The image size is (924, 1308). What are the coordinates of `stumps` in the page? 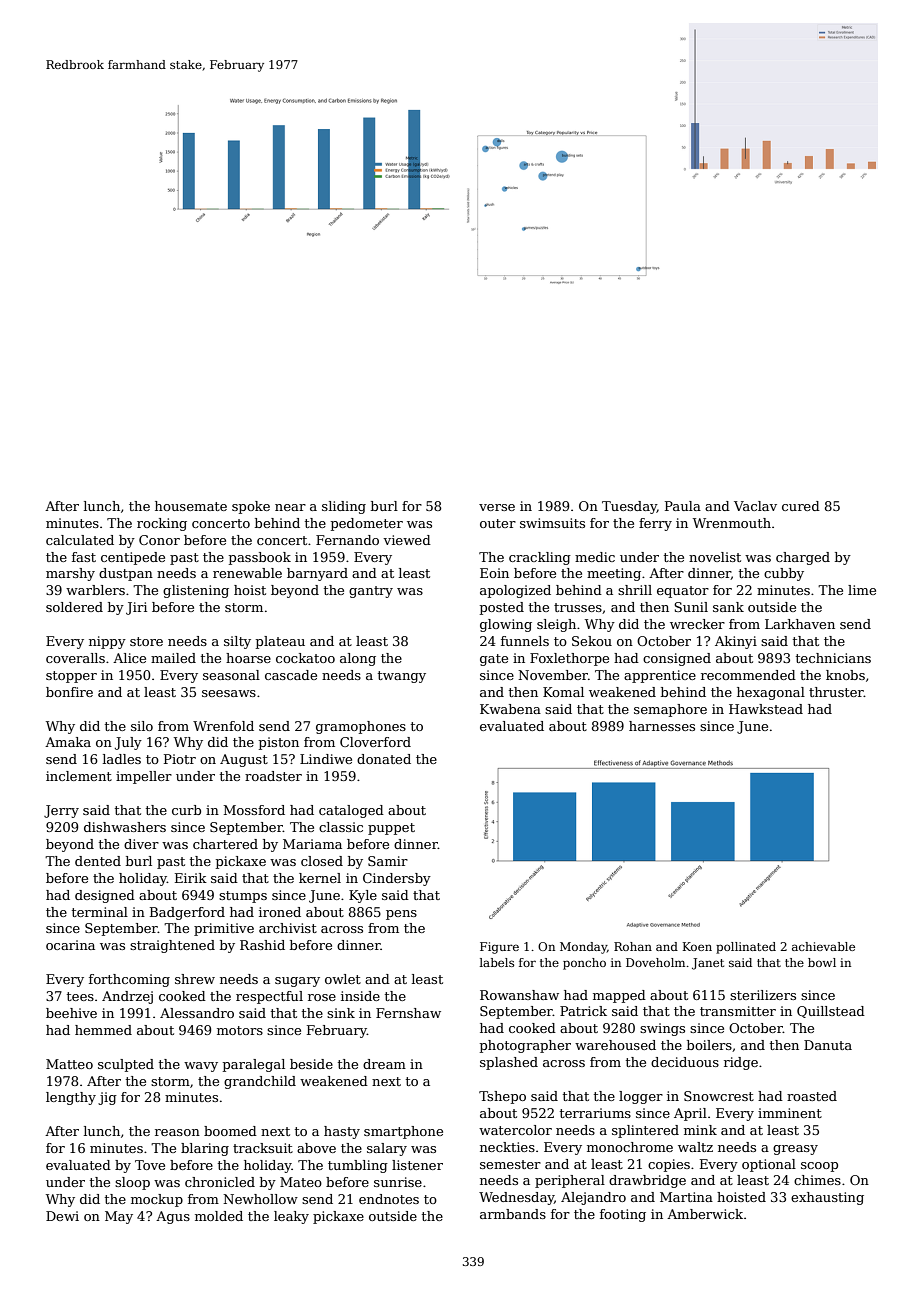 It's located at (243, 897).
